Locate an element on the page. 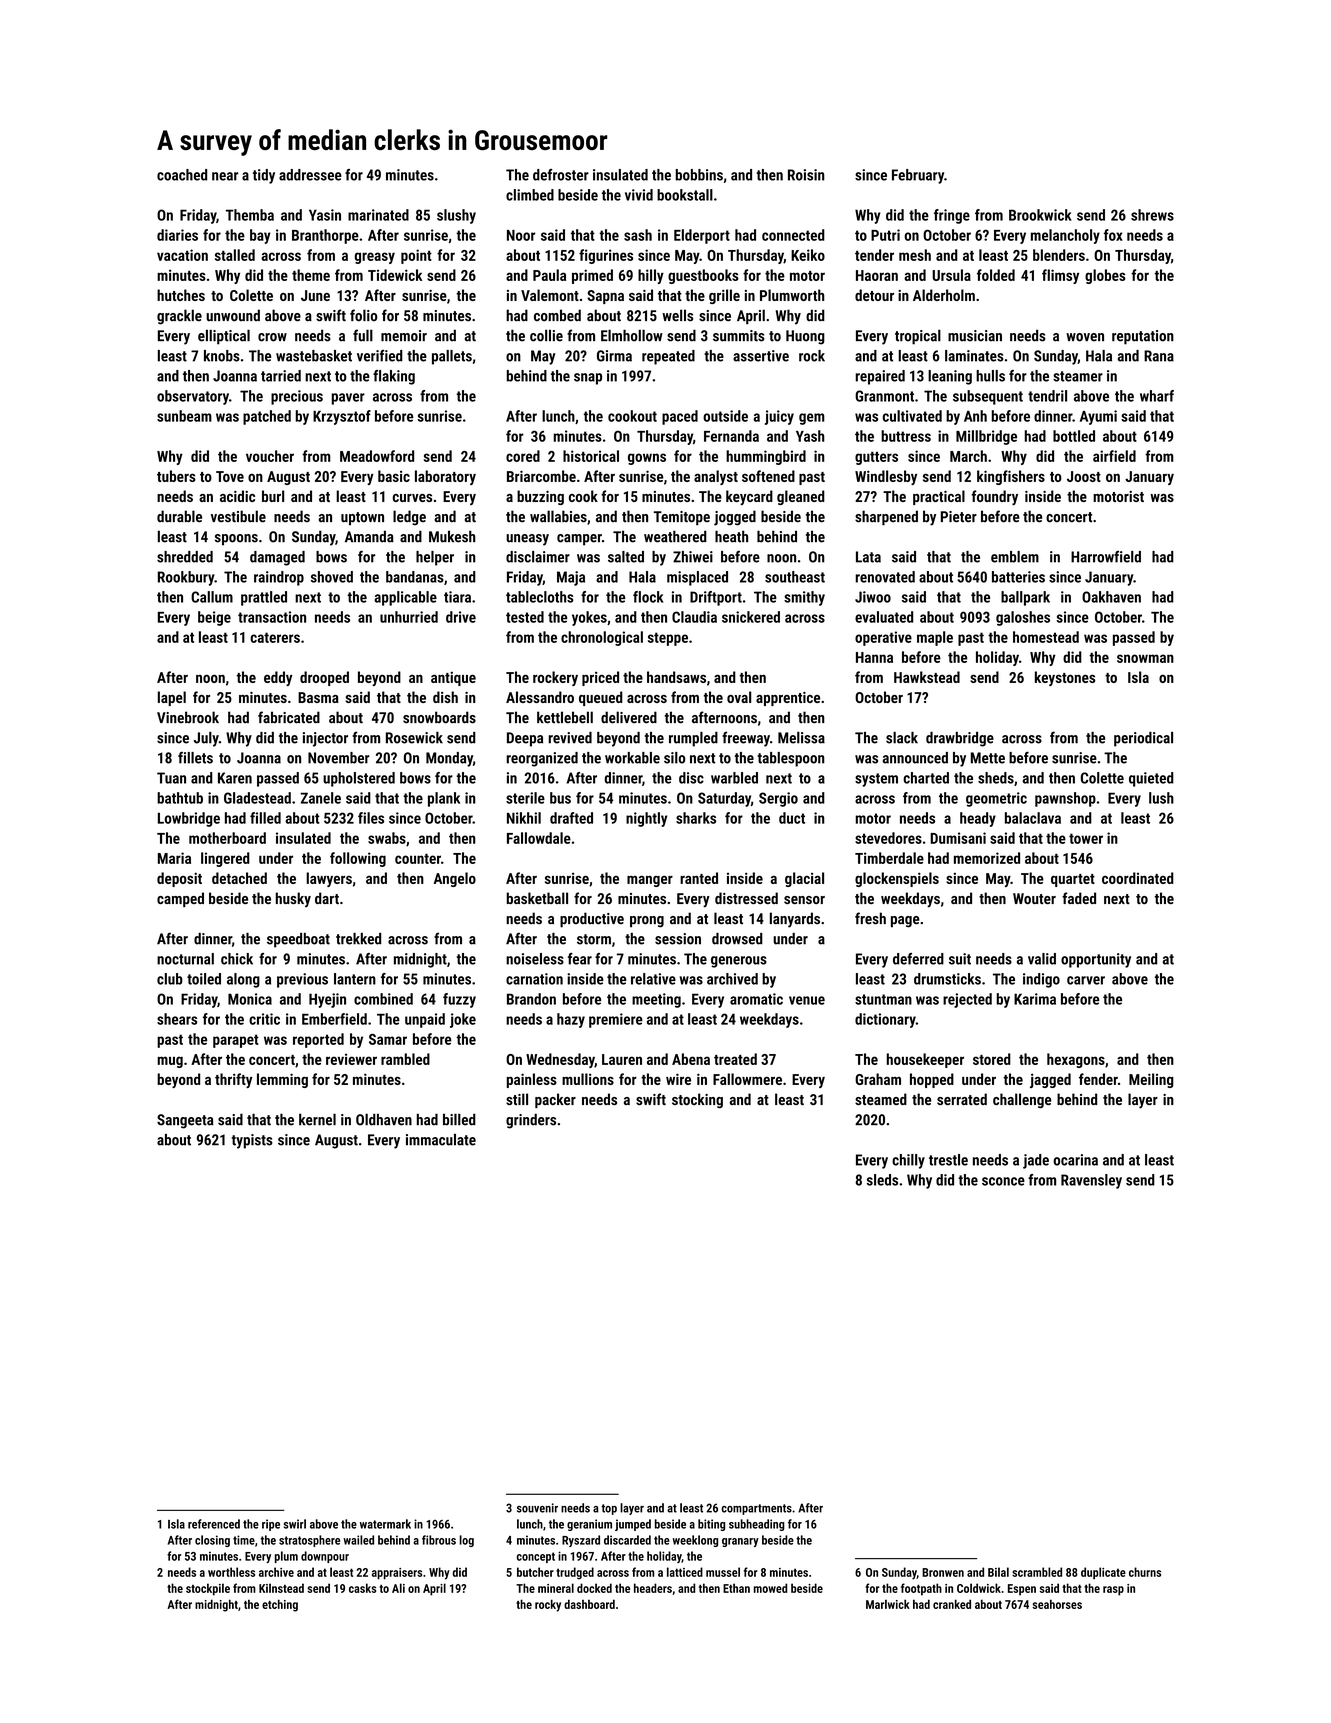  beige is located at coordinates (214, 618).
